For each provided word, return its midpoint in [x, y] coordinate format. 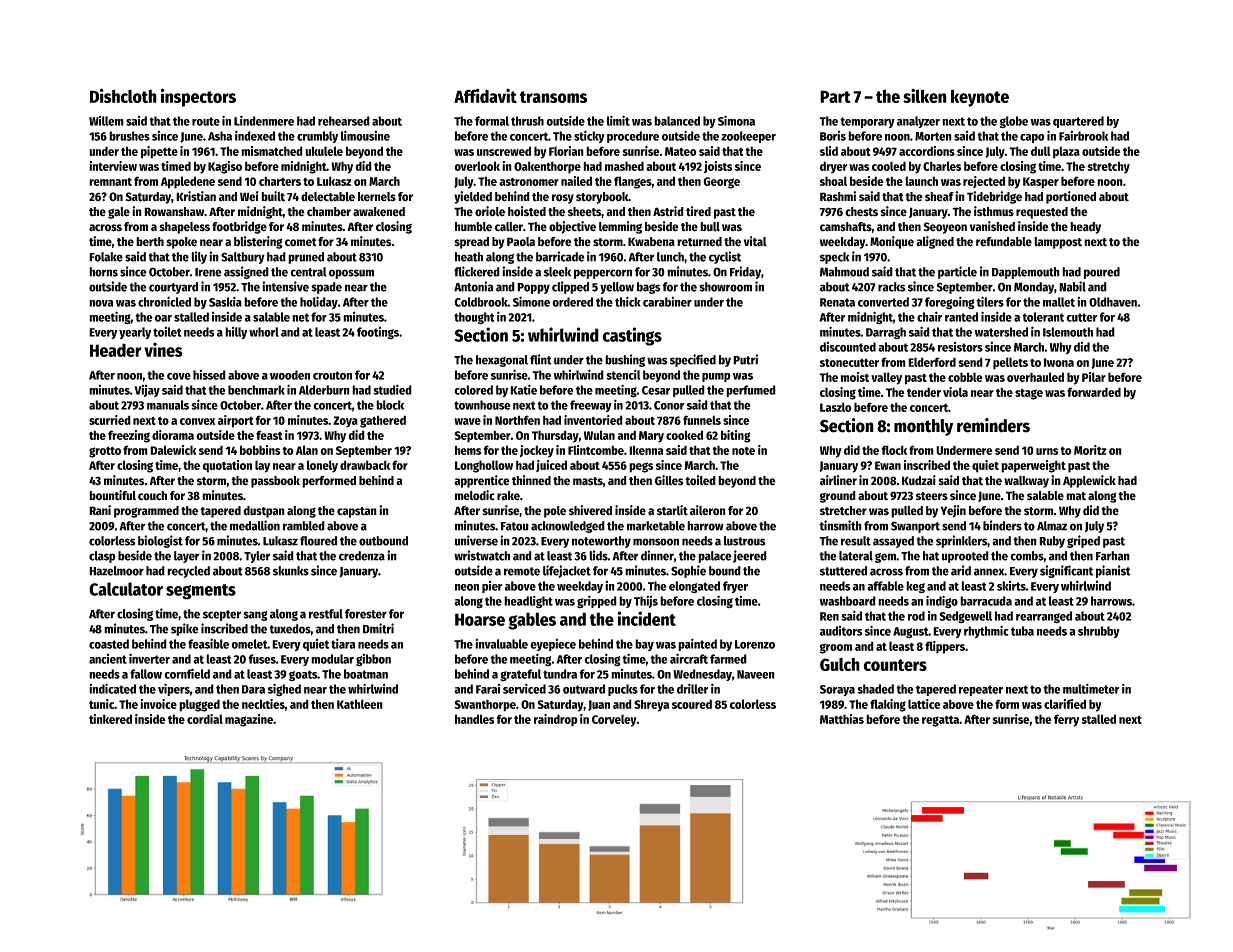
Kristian [196, 196]
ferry [1066, 720]
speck [834, 258]
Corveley [614, 720]
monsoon [656, 542]
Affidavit [485, 95]
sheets [584, 212]
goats [303, 675]
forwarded [1094, 392]
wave [467, 421]
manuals [168, 405]
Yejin [953, 511]
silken [925, 96]
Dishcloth [123, 95]
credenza [362, 556]
